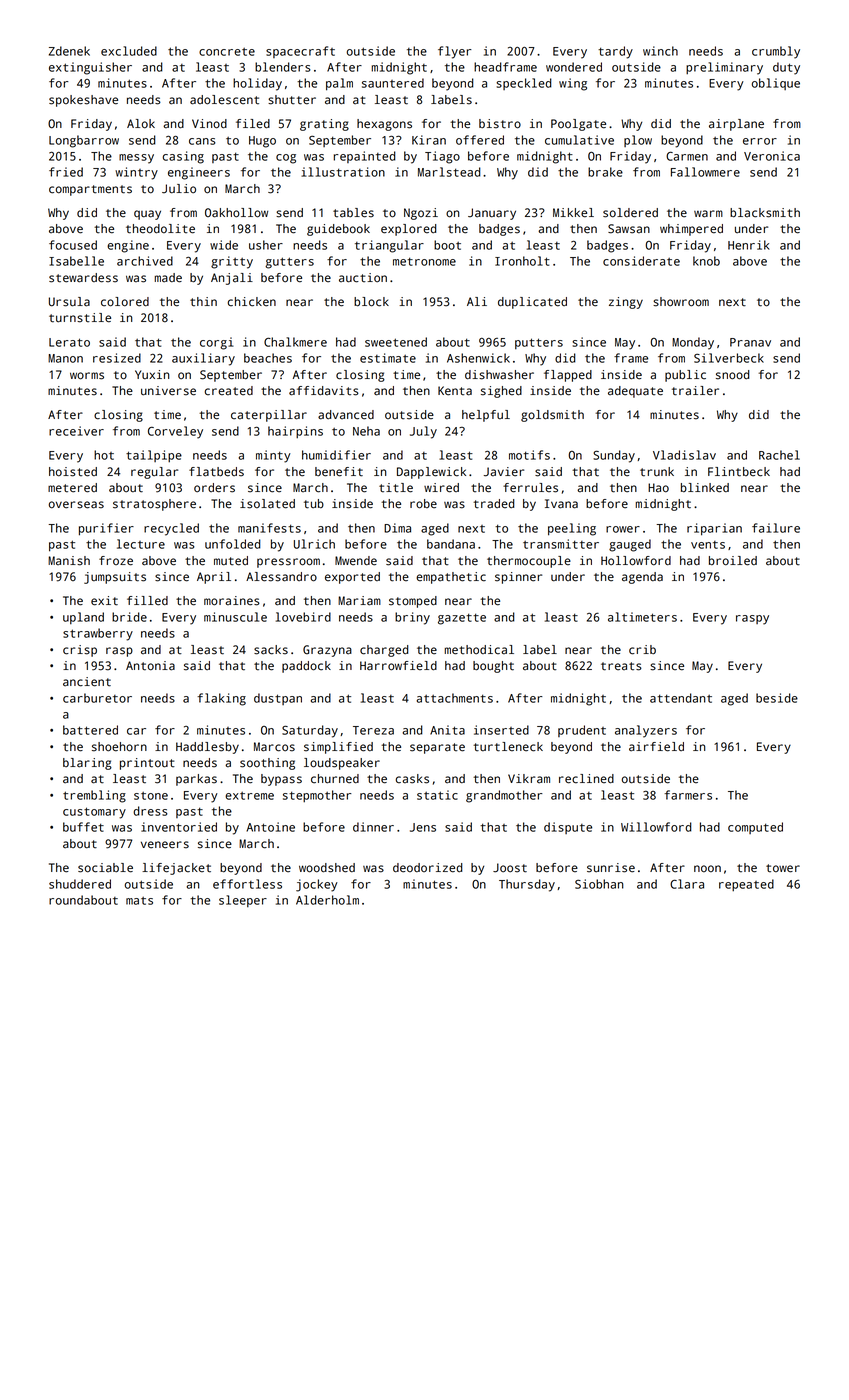 The width and height of the document is (849, 1400). Describe the element at coordinates (66, 172) in the document. I see `fried` at that location.
